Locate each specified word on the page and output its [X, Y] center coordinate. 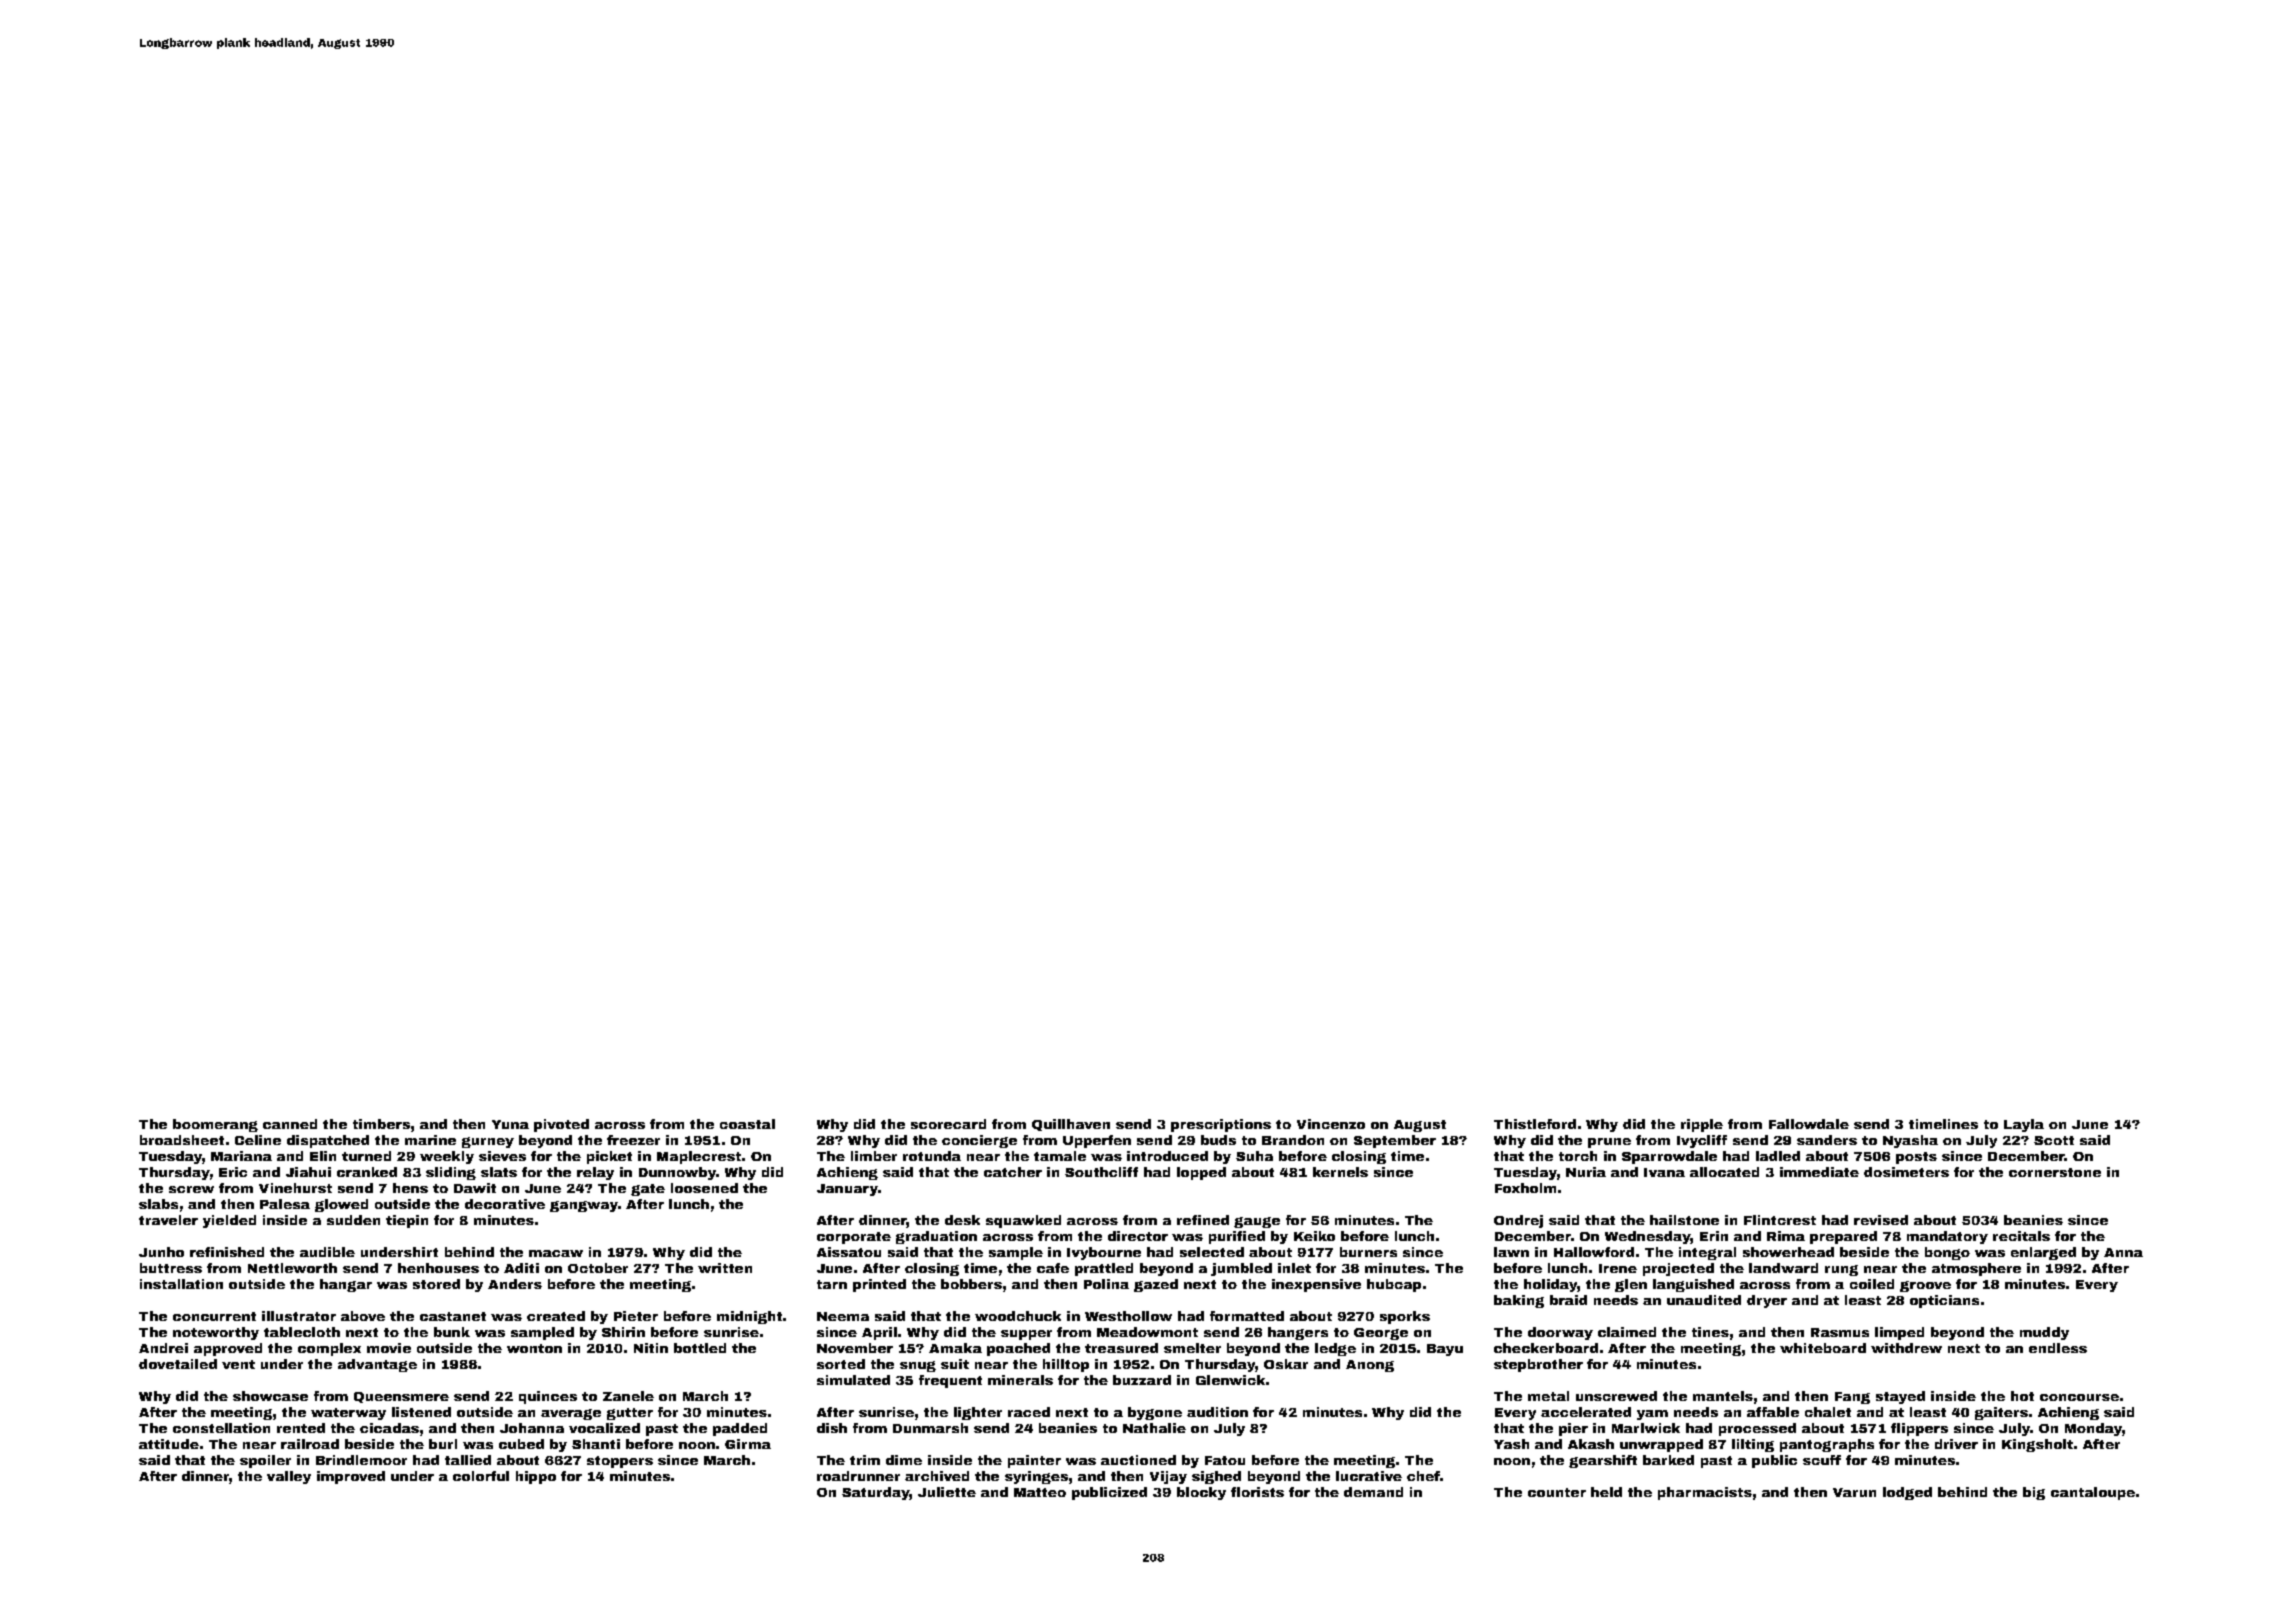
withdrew [1906, 1348]
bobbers [971, 1284]
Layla [2024, 1125]
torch [1578, 1156]
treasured [1121, 1348]
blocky [1201, 1493]
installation [181, 1284]
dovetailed [178, 1364]
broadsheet [182, 1140]
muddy [2044, 1333]
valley [289, 1477]
